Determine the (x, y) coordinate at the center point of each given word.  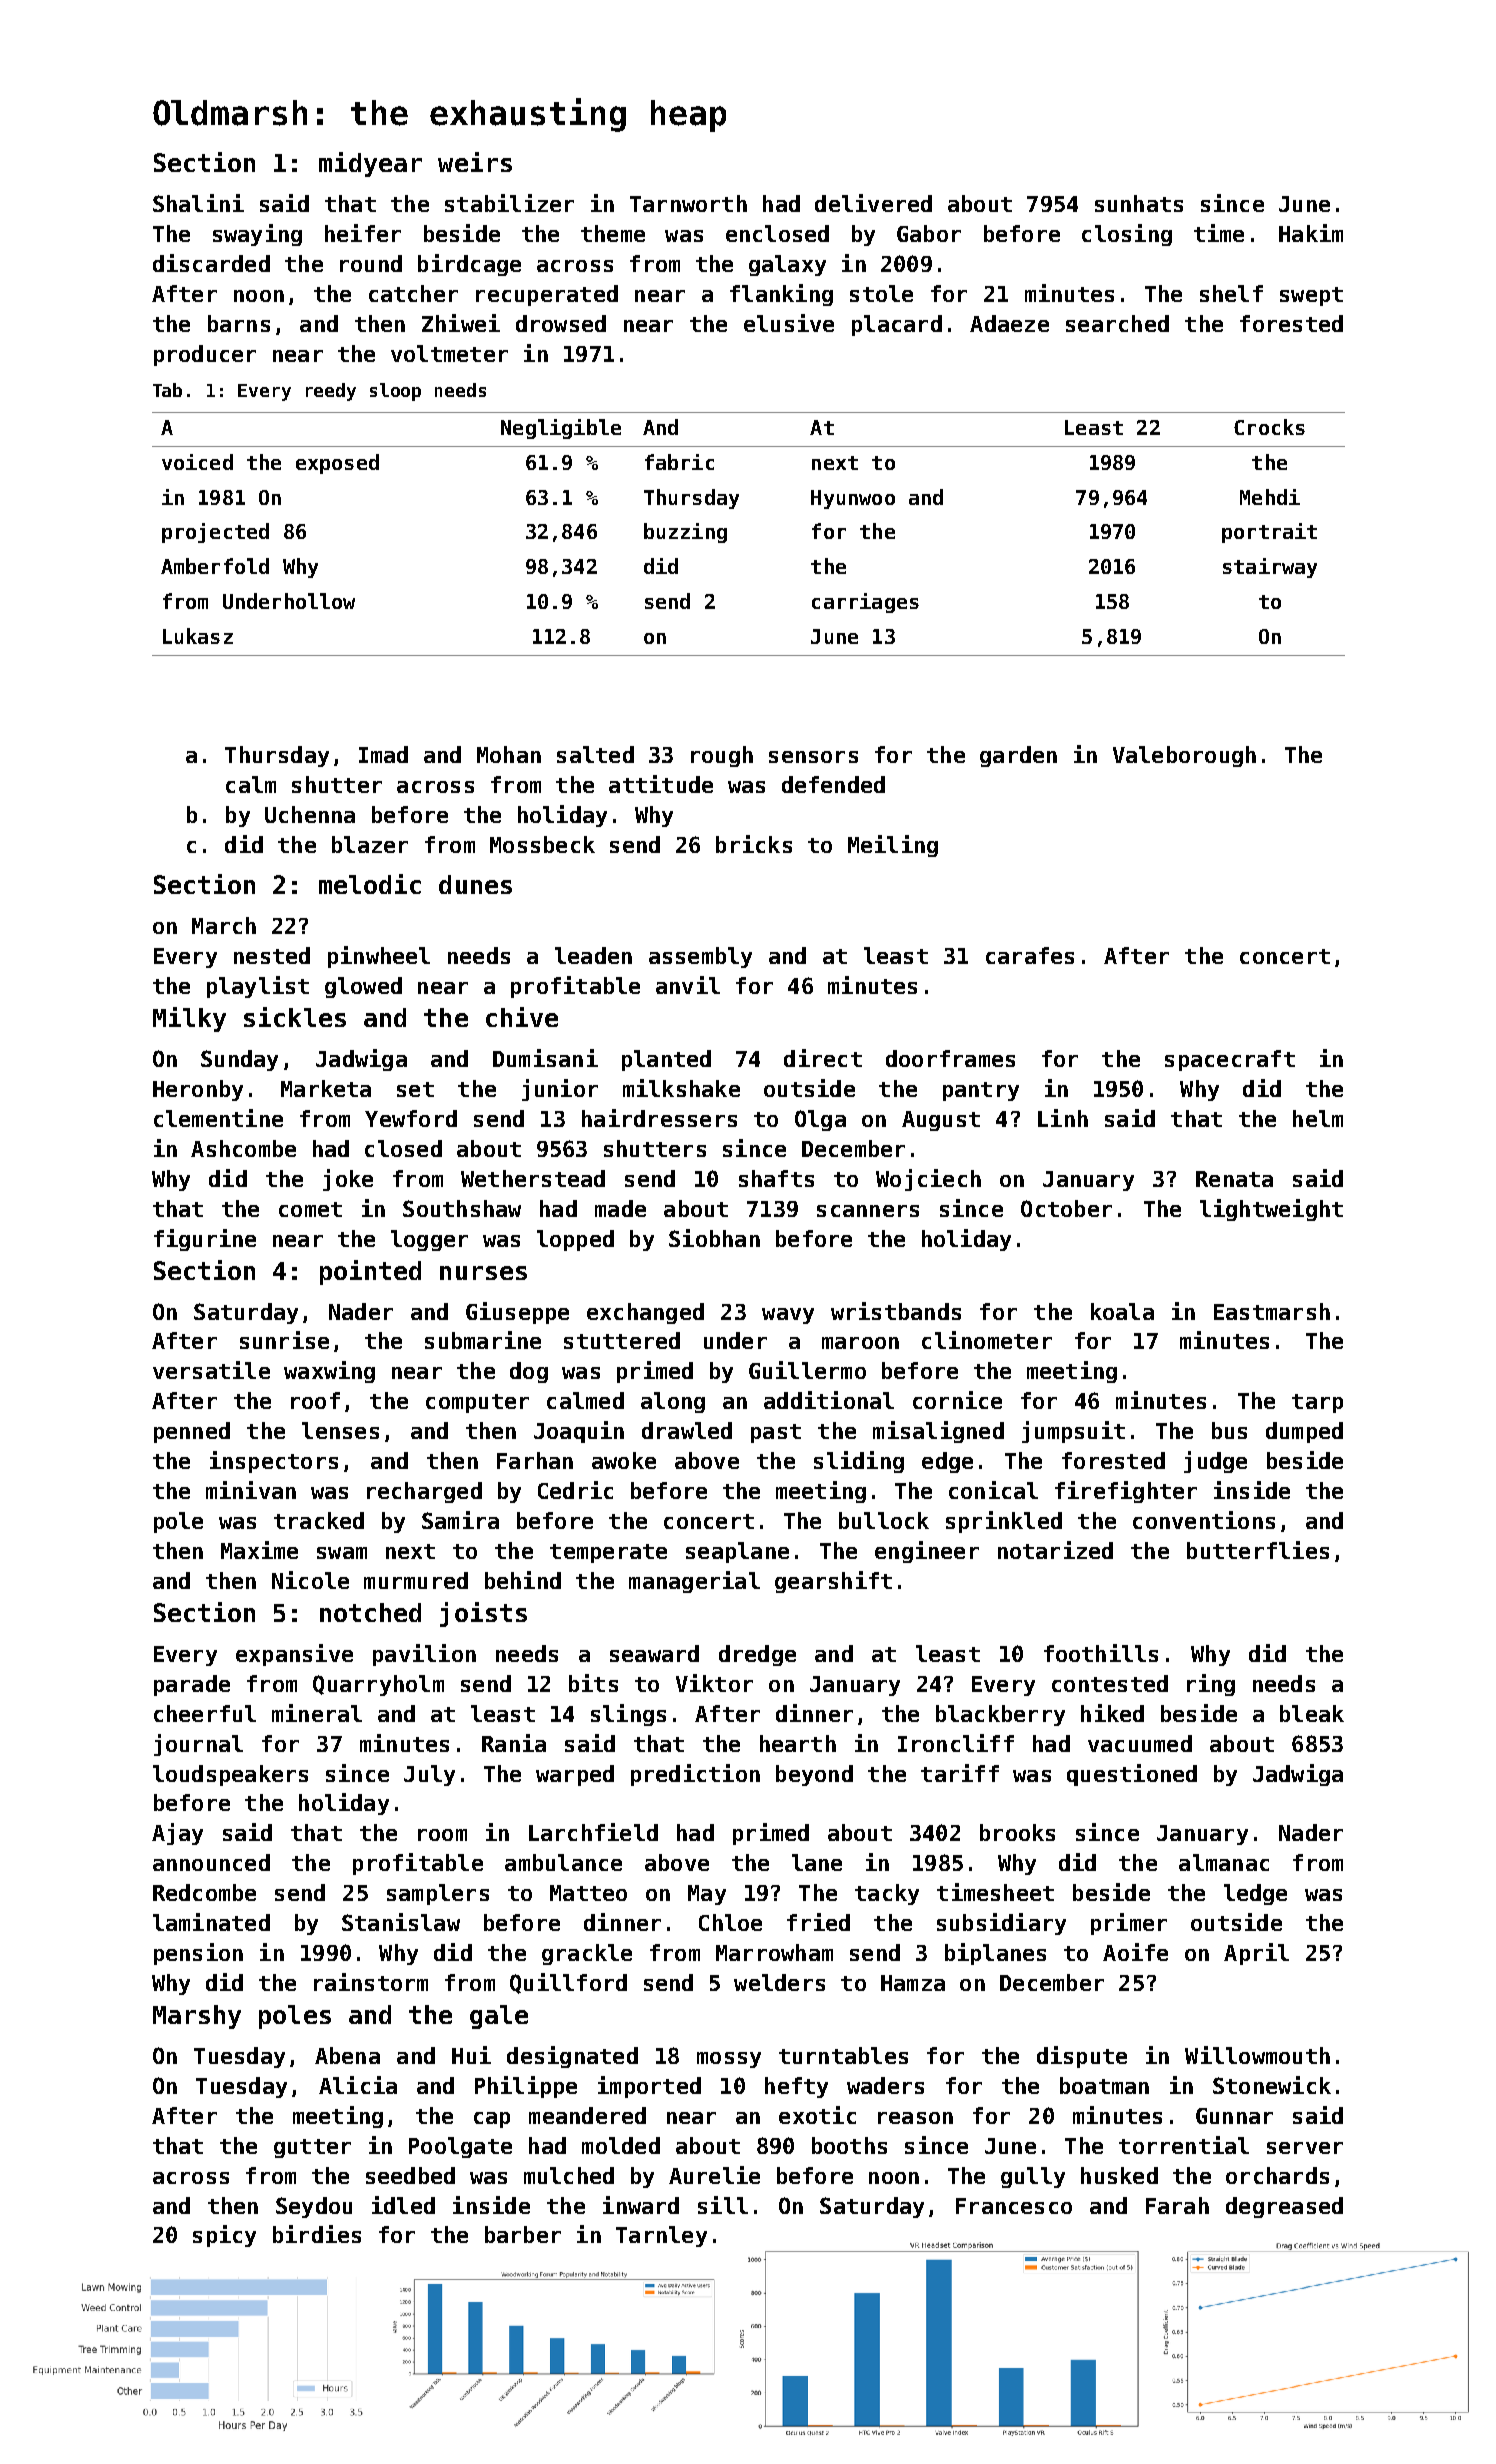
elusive (789, 323)
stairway (1270, 568)
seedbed (410, 2175)
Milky (189, 1019)
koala (1122, 1311)
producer (205, 355)
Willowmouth (1257, 2055)
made (620, 1208)
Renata (1234, 1179)
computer (477, 1403)
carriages (865, 603)
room (442, 1835)
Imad (383, 754)
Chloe (730, 1922)
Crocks (1269, 427)
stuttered (622, 1340)
